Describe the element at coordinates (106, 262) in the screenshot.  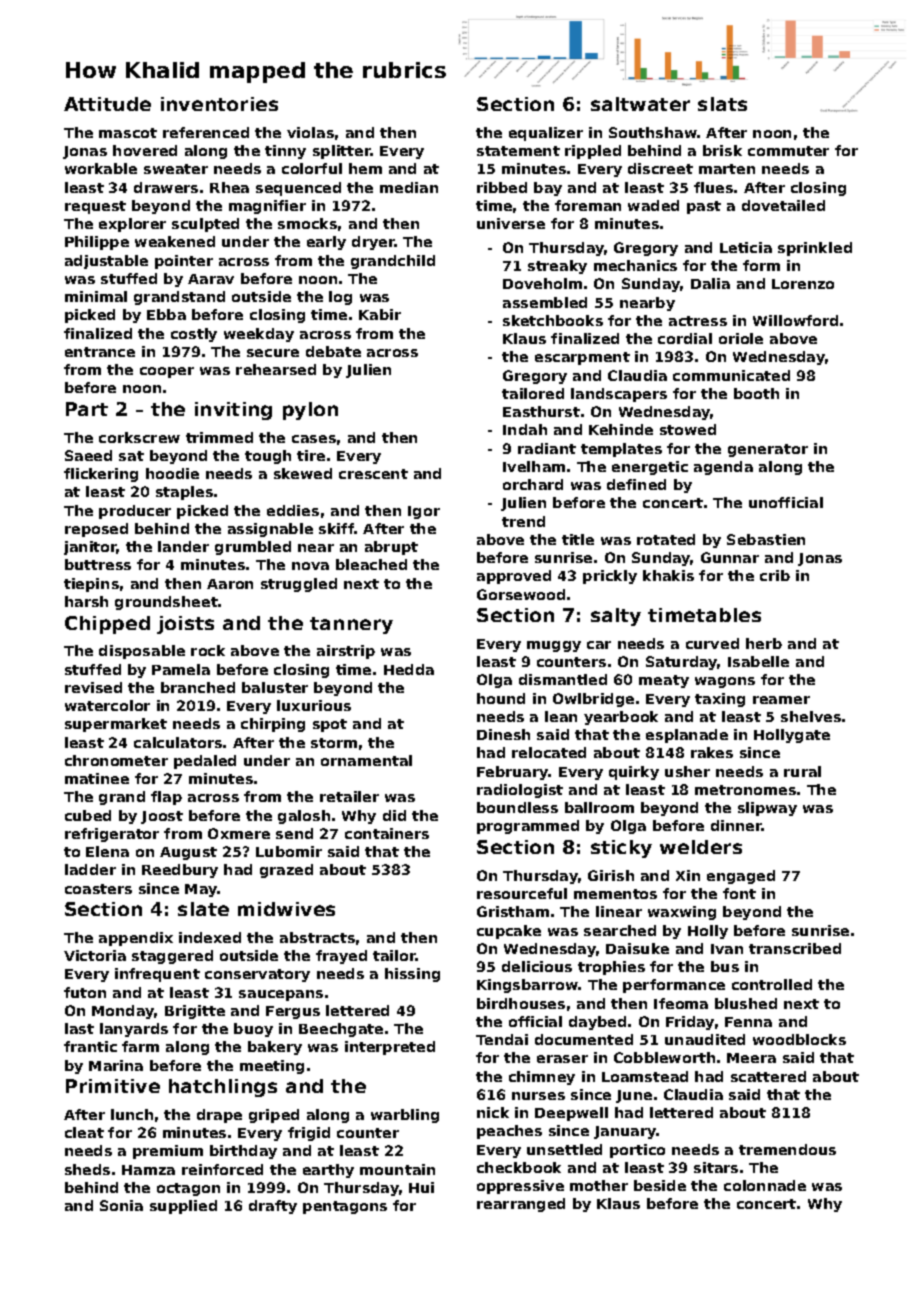
I see `adjustable` at that location.
